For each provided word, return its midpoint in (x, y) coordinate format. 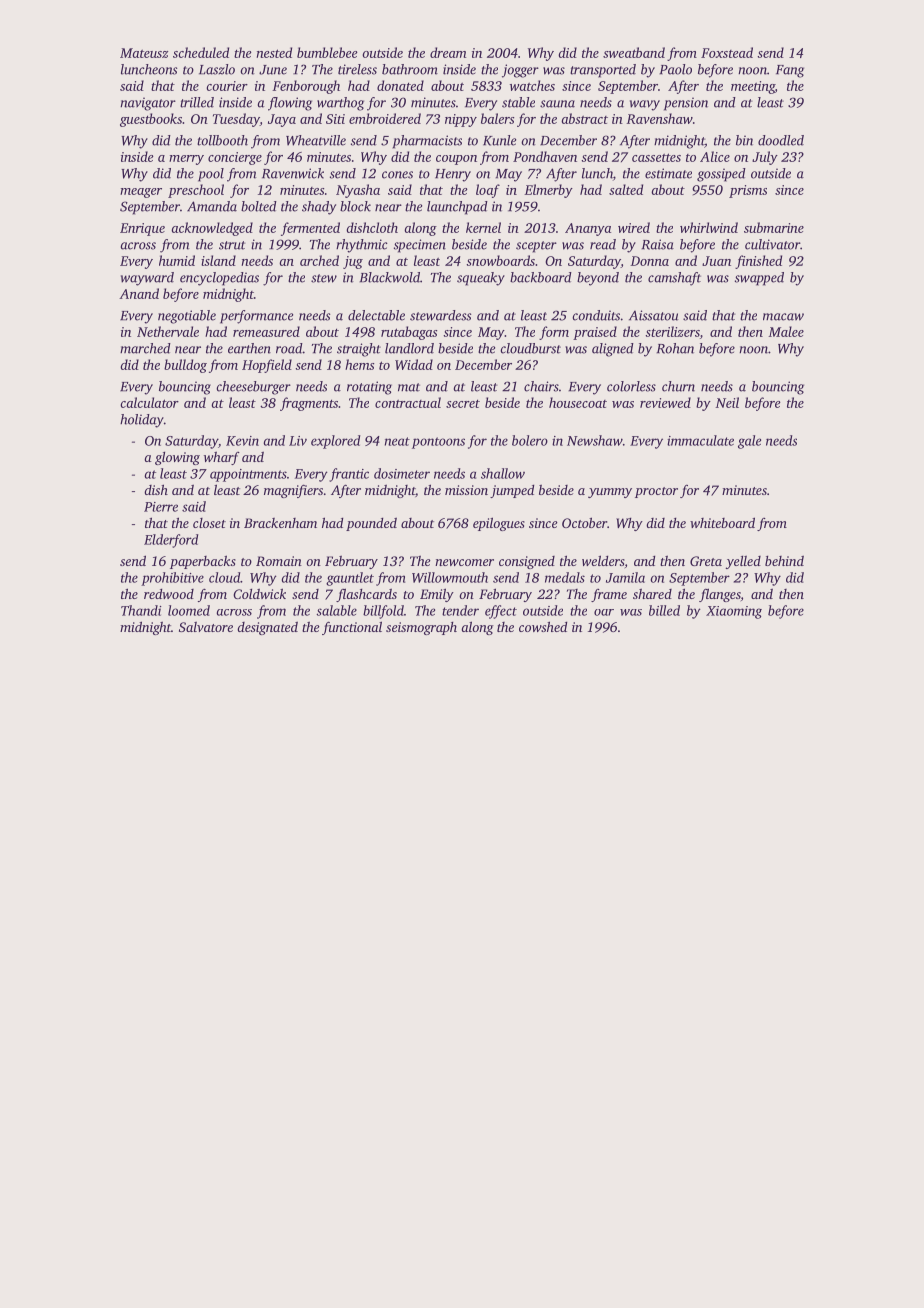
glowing (177, 458)
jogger (520, 71)
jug (353, 262)
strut (232, 245)
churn (678, 386)
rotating (369, 388)
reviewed (665, 402)
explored (336, 442)
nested (274, 52)
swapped (759, 279)
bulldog (185, 366)
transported (603, 71)
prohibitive (172, 579)
